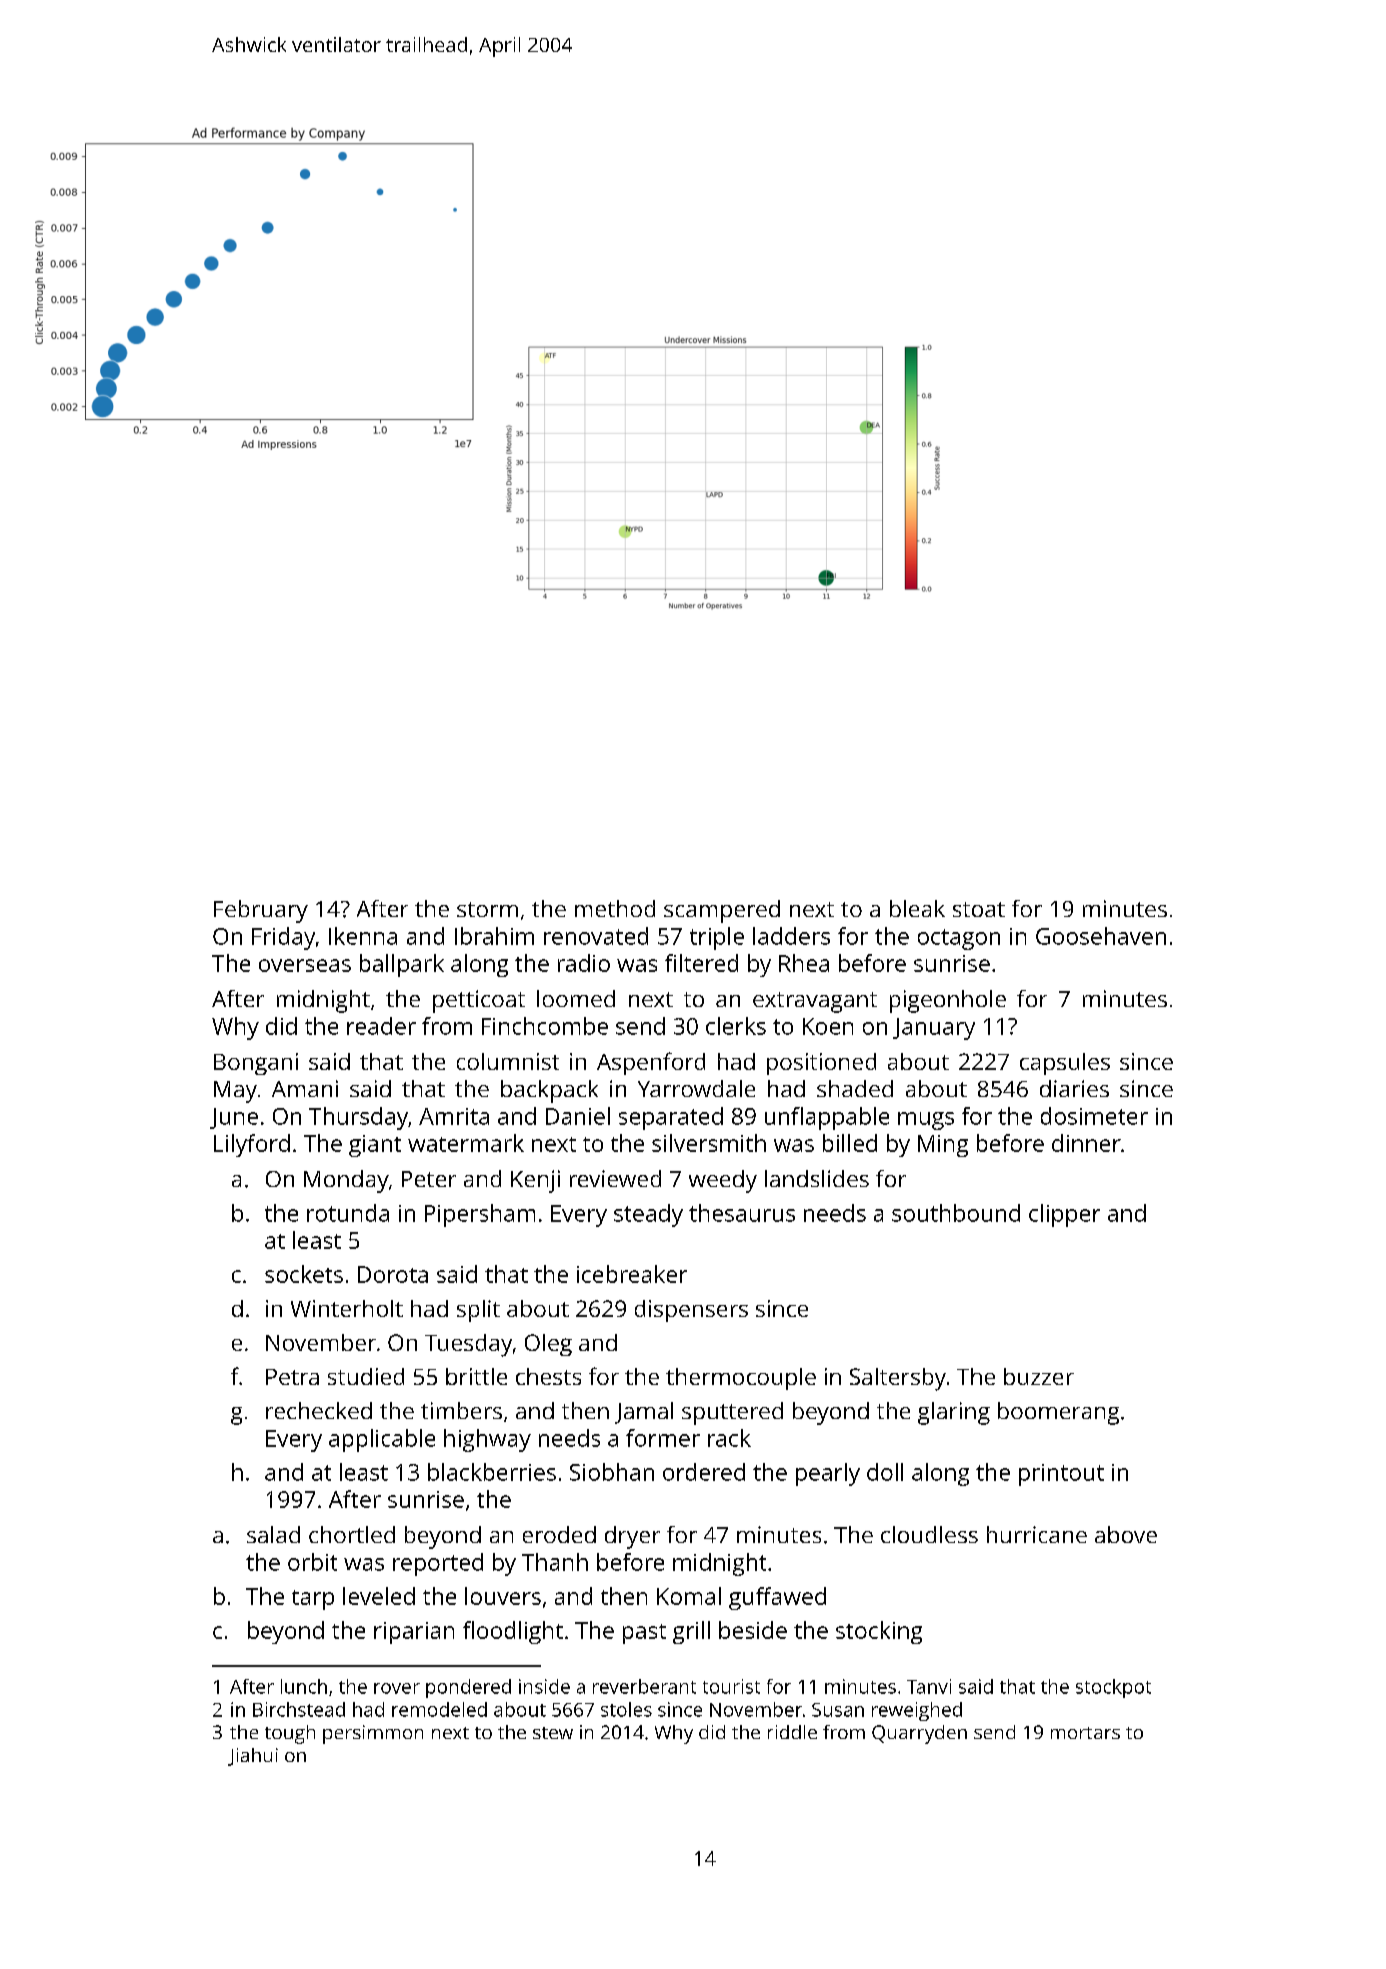  Describe the element at coordinates (1064, 1215) in the screenshot. I see `clipper` at that location.
